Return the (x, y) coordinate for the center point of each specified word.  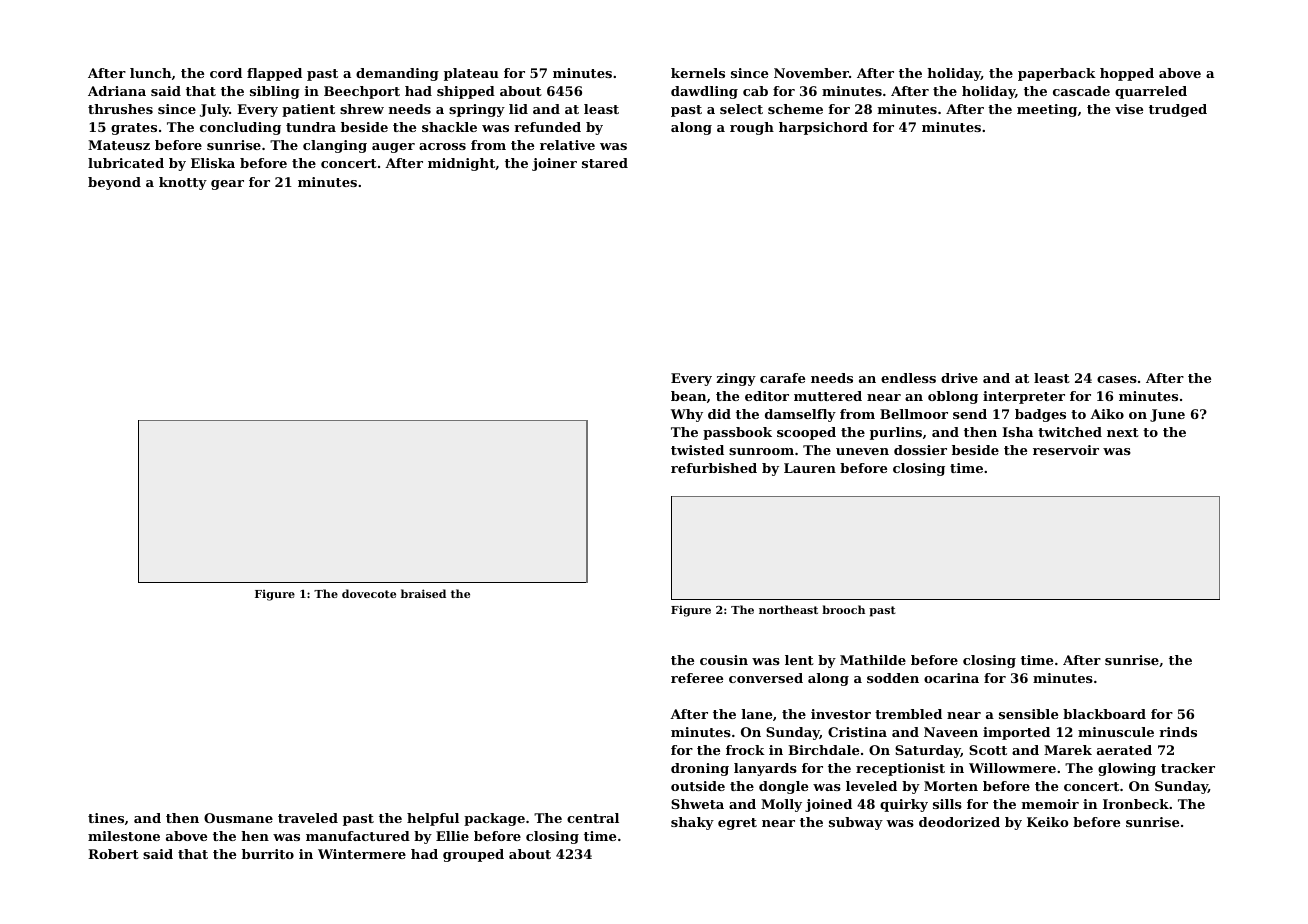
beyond (114, 183)
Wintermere (362, 854)
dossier (920, 450)
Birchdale (823, 750)
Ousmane (238, 818)
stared (605, 163)
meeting (1047, 110)
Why (687, 415)
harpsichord (823, 128)
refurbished (714, 468)
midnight (461, 164)
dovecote (369, 593)
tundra (311, 127)
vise (1129, 109)
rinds (1178, 732)
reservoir (1066, 450)
